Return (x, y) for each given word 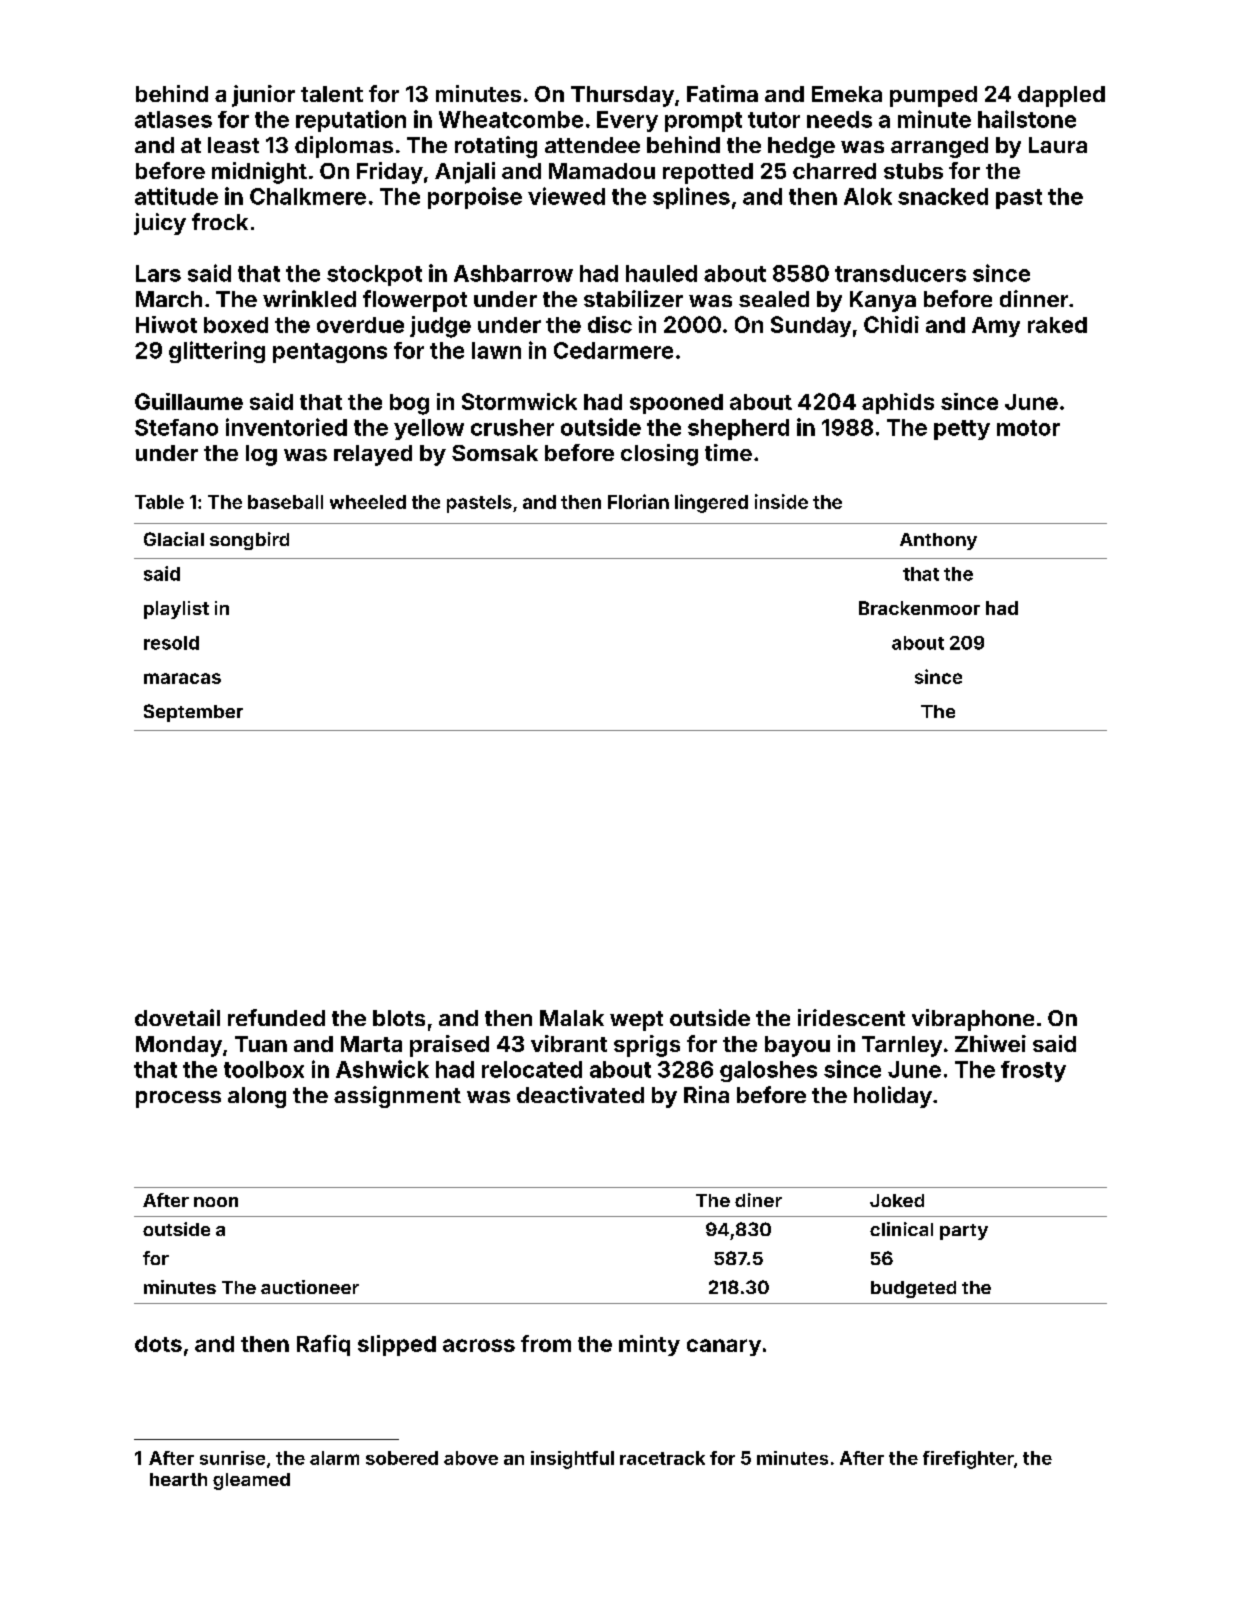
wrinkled (309, 298)
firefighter (968, 1460)
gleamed (251, 1481)
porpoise (475, 198)
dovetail (177, 1017)
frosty (1033, 1071)
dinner (1034, 298)
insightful (572, 1460)
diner (758, 1200)
